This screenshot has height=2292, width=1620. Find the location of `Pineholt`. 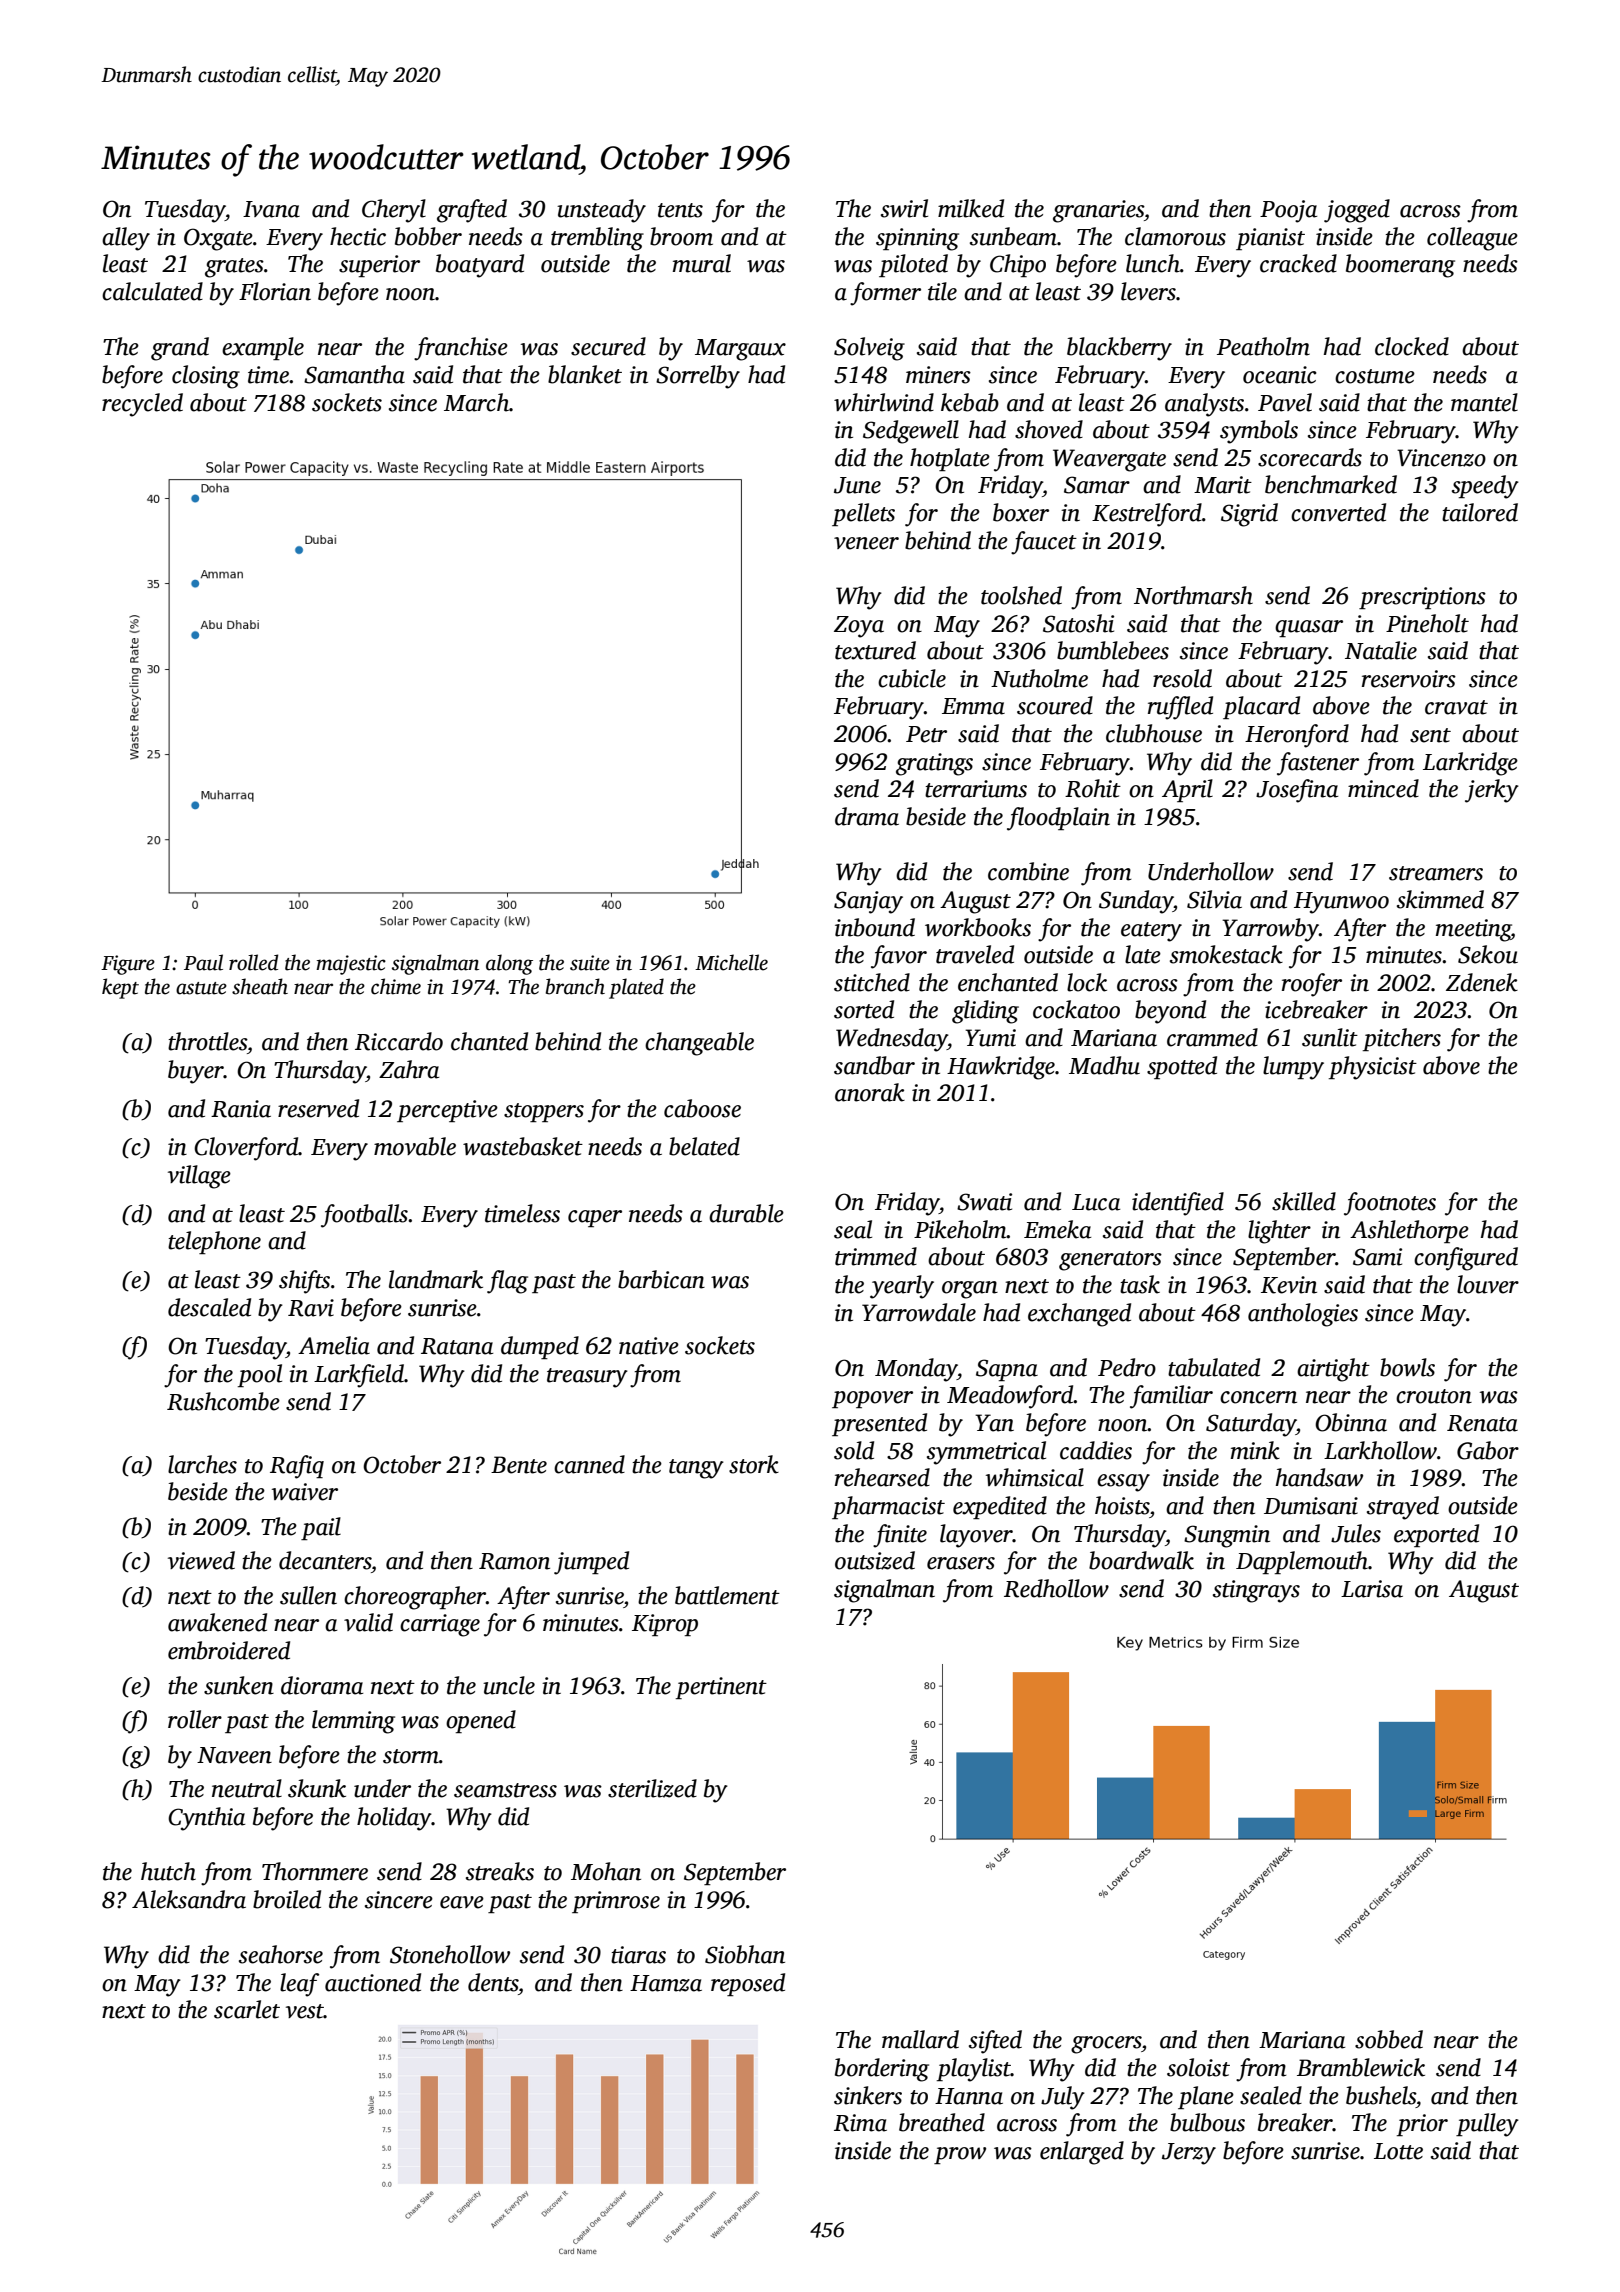

Pineholt is located at coordinates (1427, 623).
